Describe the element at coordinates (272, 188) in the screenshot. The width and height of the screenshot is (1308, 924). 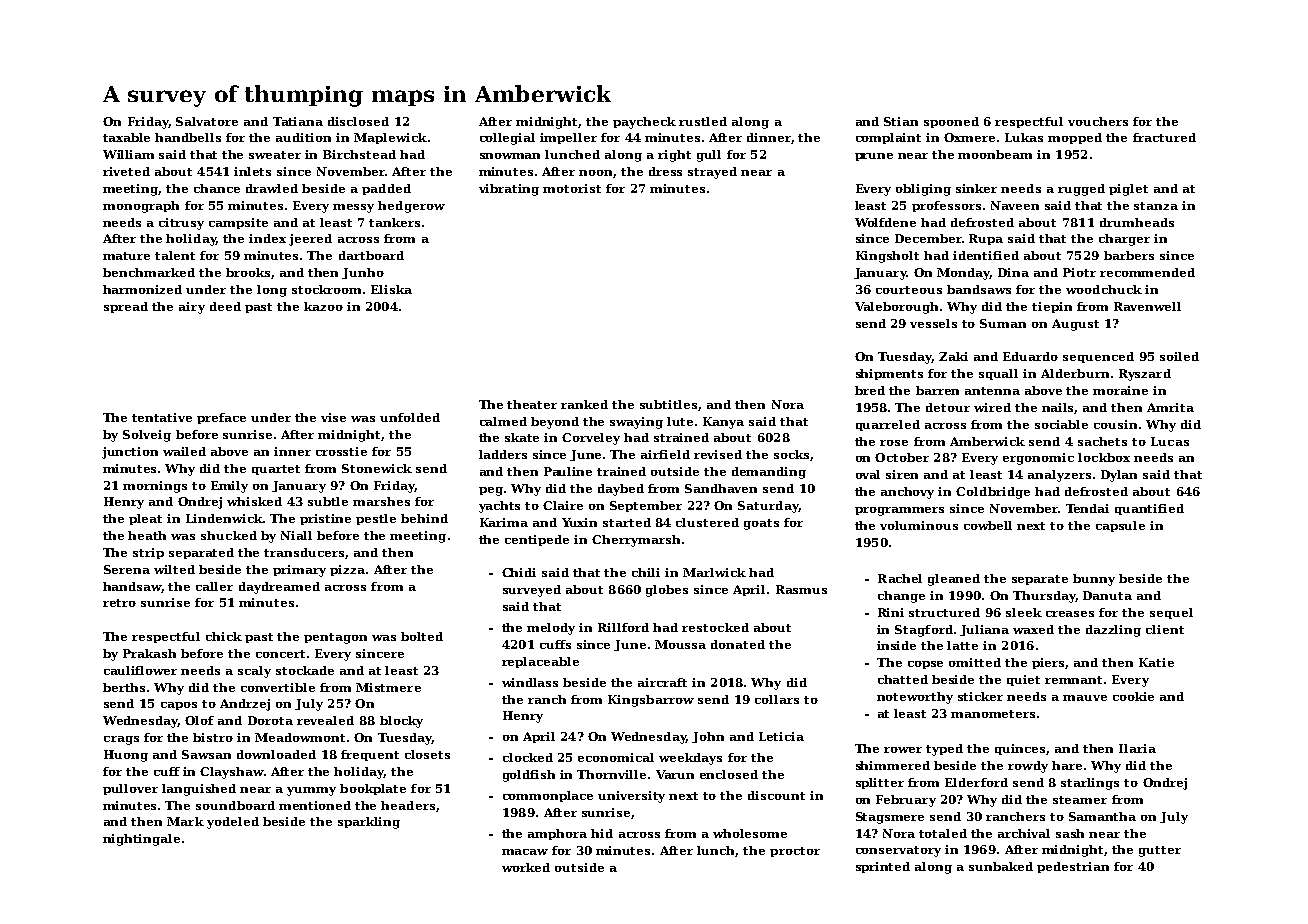
I see `drawled` at that location.
